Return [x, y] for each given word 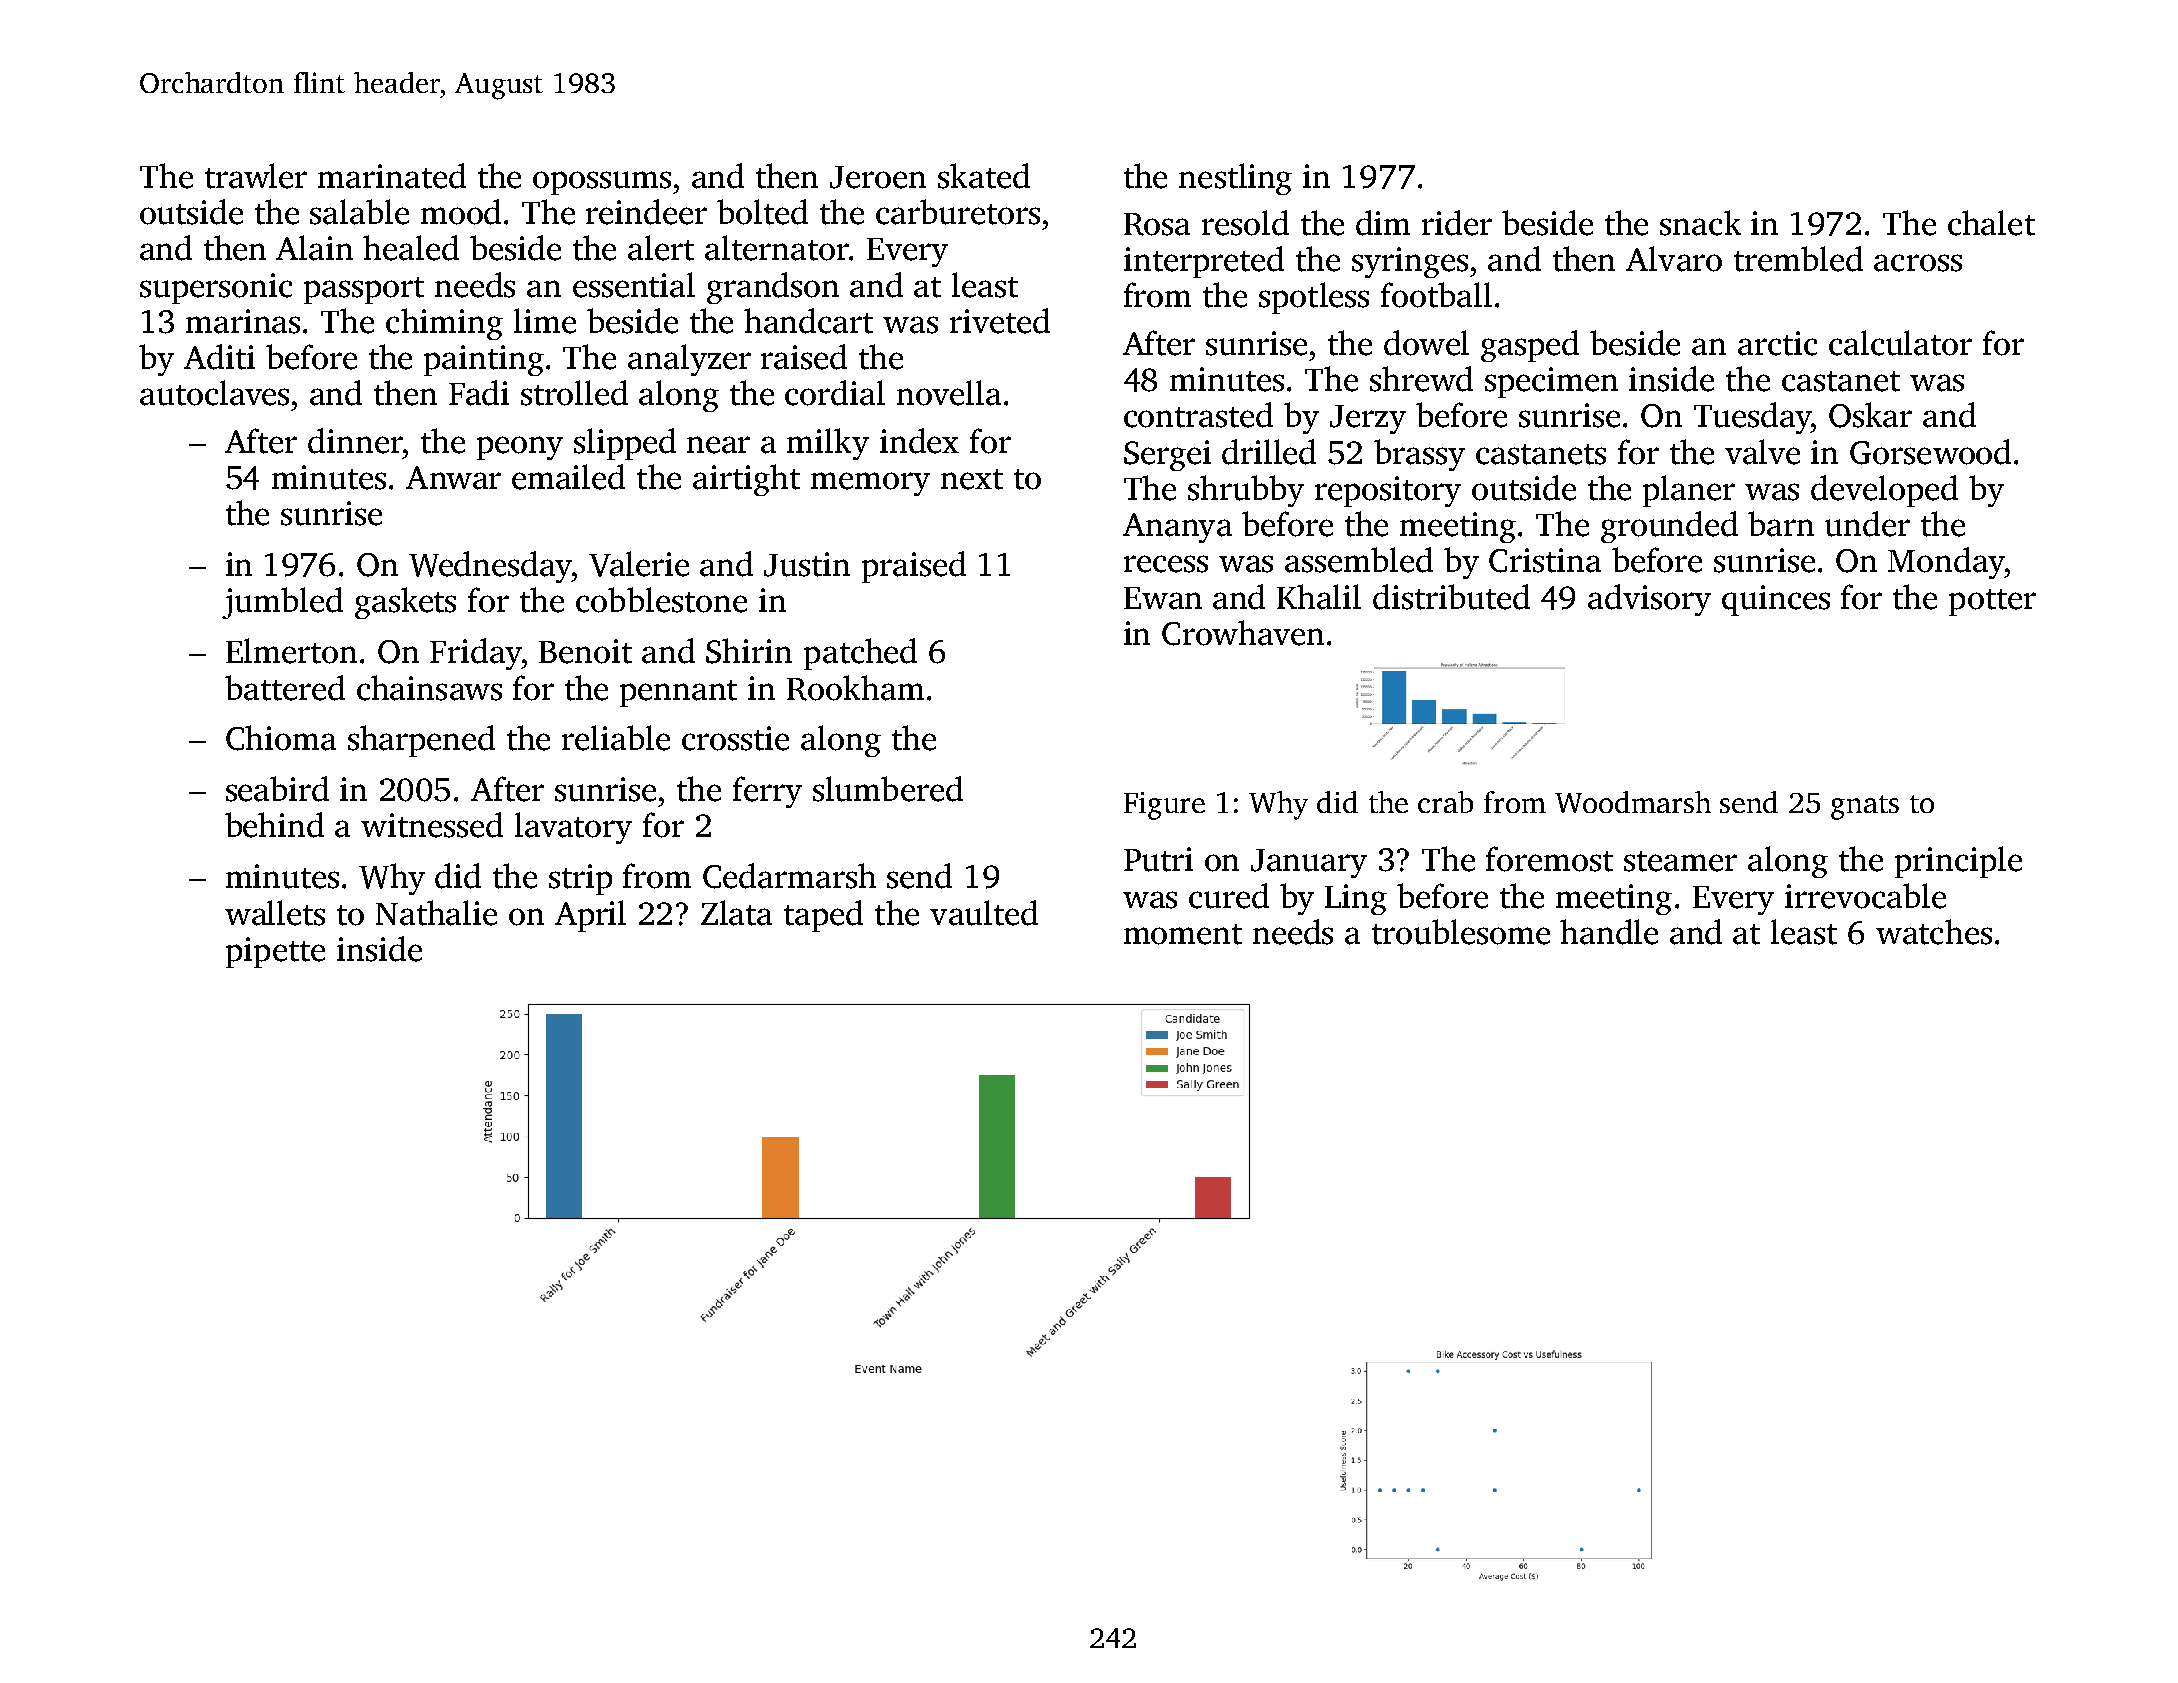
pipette [275, 952]
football [1436, 295]
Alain [314, 248]
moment [1183, 934]
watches [1934, 932]
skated [984, 176]
